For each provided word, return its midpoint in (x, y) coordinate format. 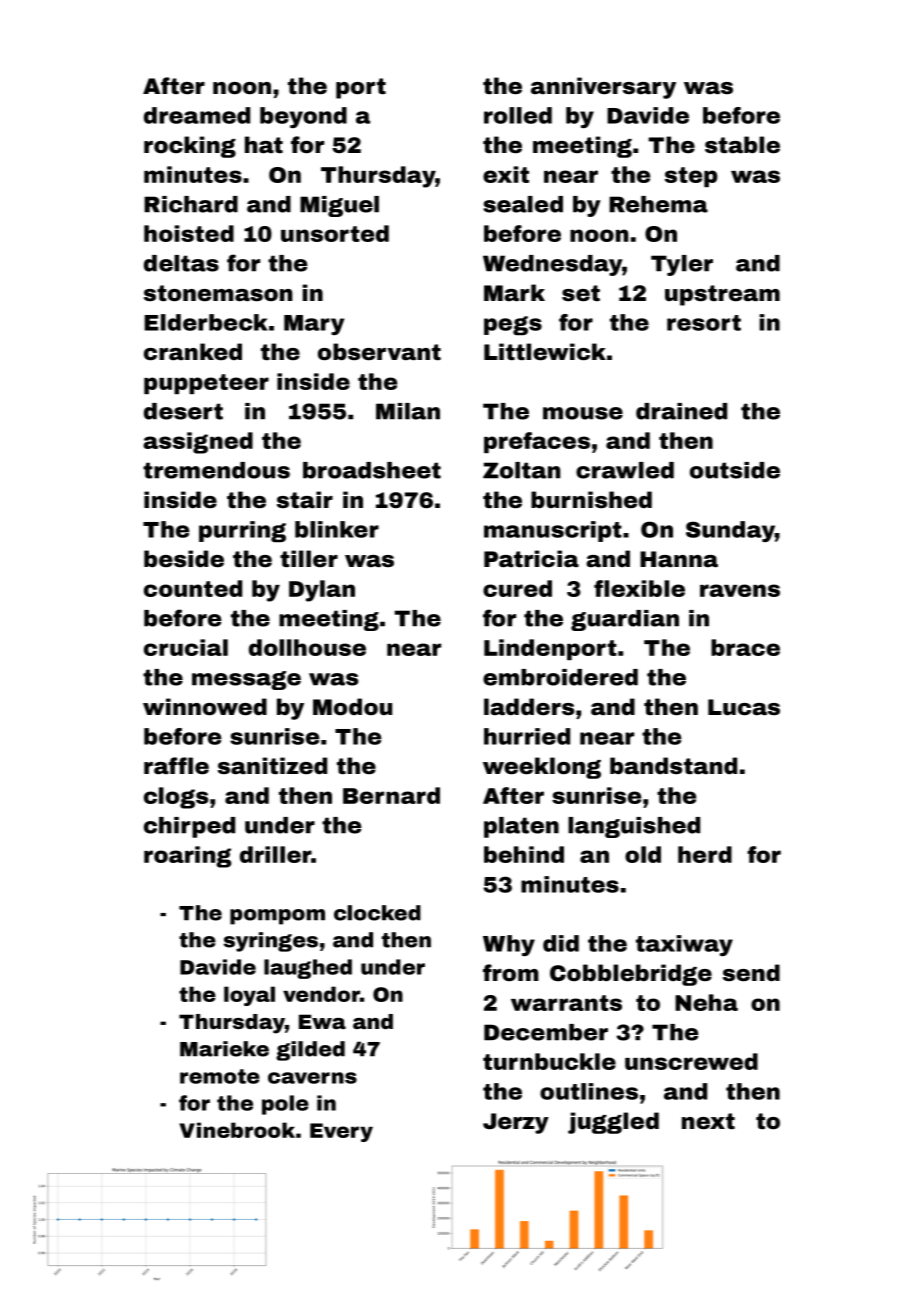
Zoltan (521, 470)
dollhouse (307, 647)
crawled (625, 470)
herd (705, 854)
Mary (314, 325)
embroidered (560, 677)
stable (742, 145)
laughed (308, 969)
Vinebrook (237, 1130)
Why (509, 945)
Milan (408, 411)
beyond (303, 117)
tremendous (216, 470)
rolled (518, 115)
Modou (352, 707)
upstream (722, 295)
